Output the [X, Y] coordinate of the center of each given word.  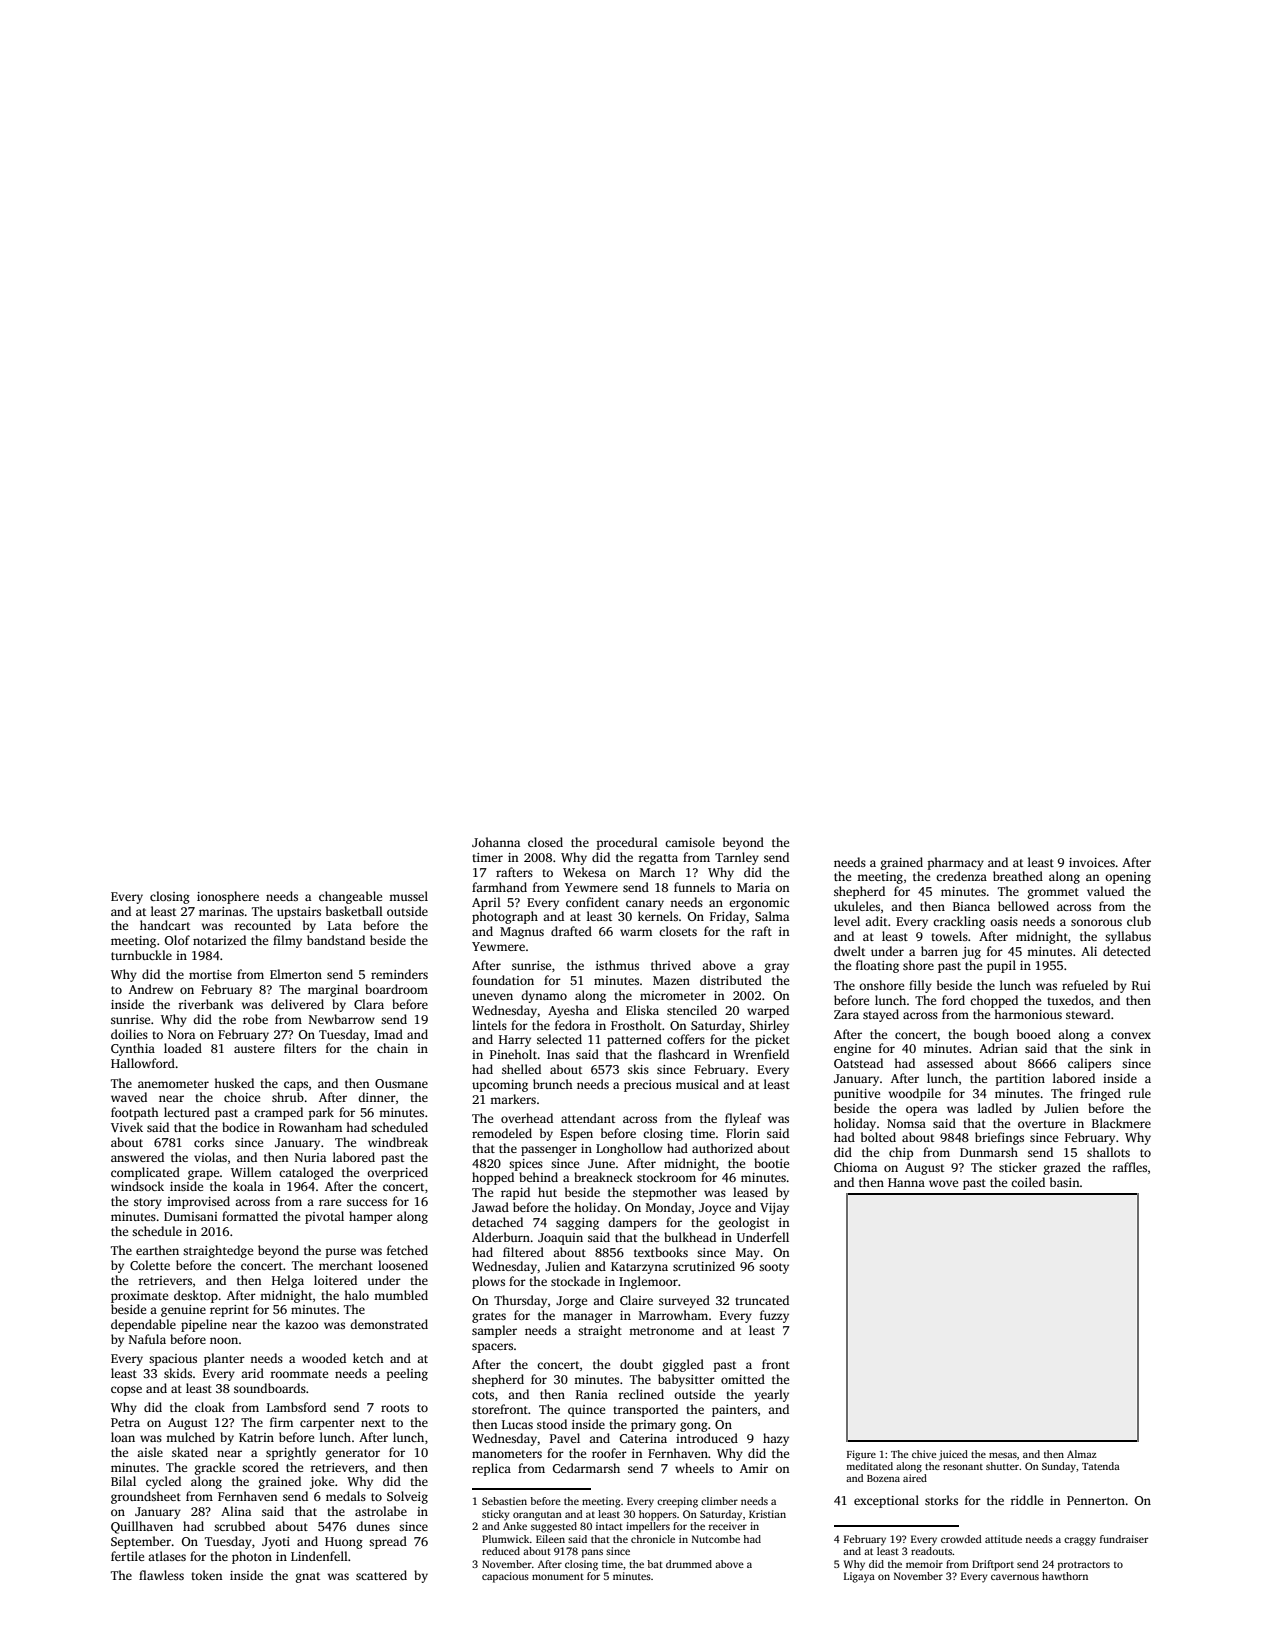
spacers [492, 1348]
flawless [161, 1575]
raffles [1129, 1167]
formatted [250, 1216]
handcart [165, 925]
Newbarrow [342, 1019]
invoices [1092, 862]
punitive [857, 1095]
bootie [771, 1163]
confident [592, 902]
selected [559, 1039]
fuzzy [774, 1316]
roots [395, 1408]
